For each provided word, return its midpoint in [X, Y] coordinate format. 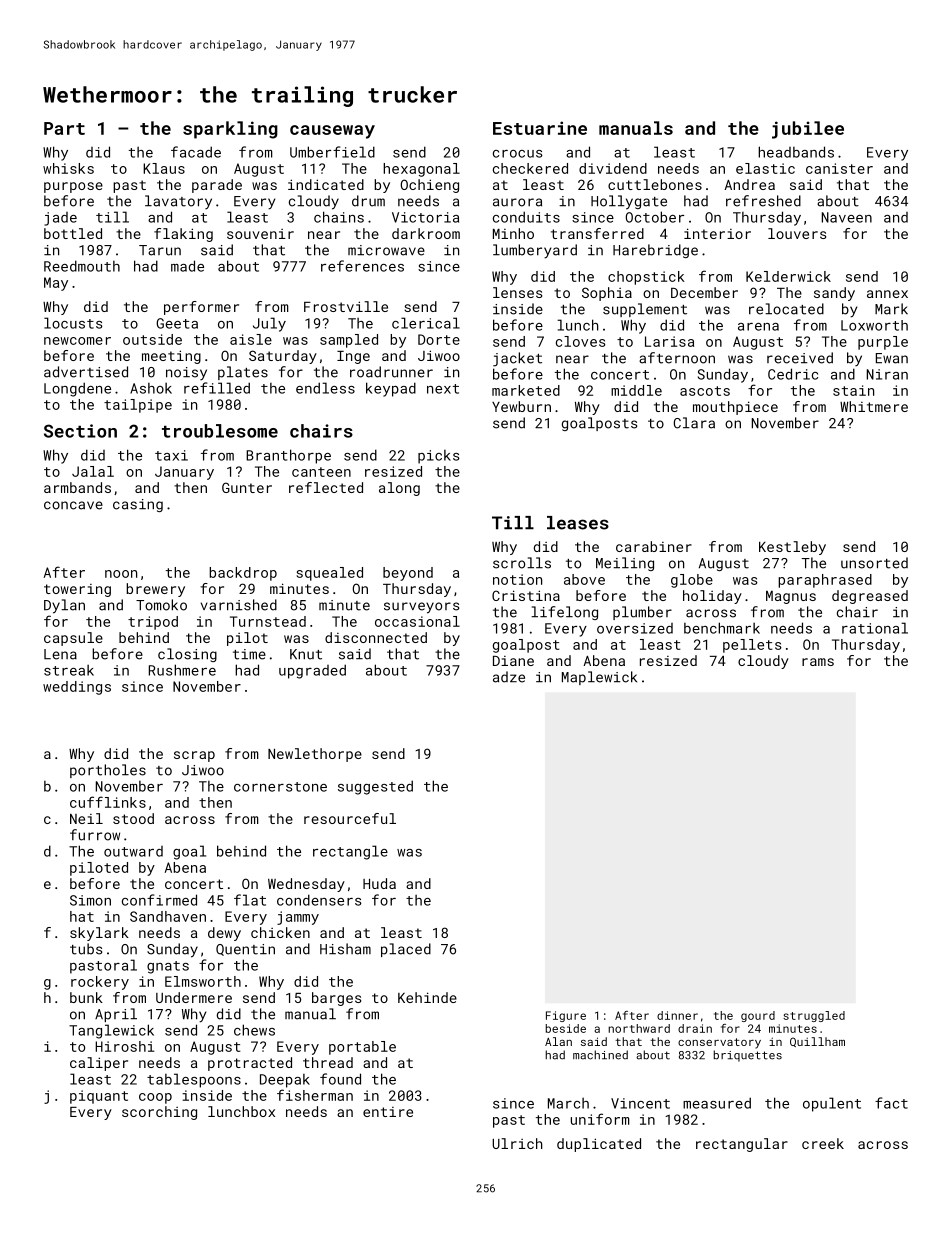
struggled [814, 1016]
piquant [99, 1097]
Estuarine [540, 128]
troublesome [220, 431]
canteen [321, 472]
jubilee [808, 130]
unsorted [874, 563]
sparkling [230, 130]
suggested [375, 787]
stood [133, 818]
